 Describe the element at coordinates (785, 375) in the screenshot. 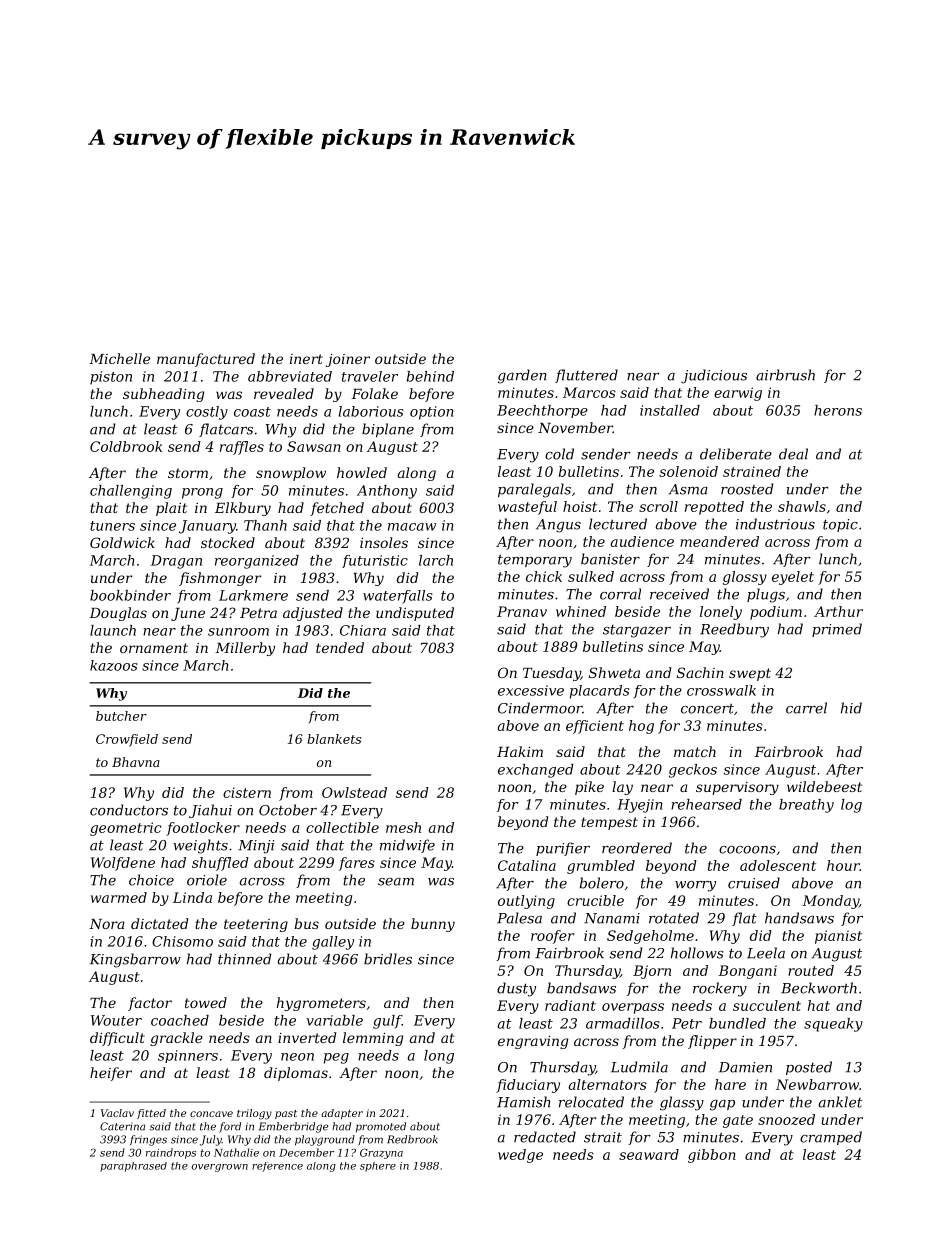

I see `airbrush` at that location.
